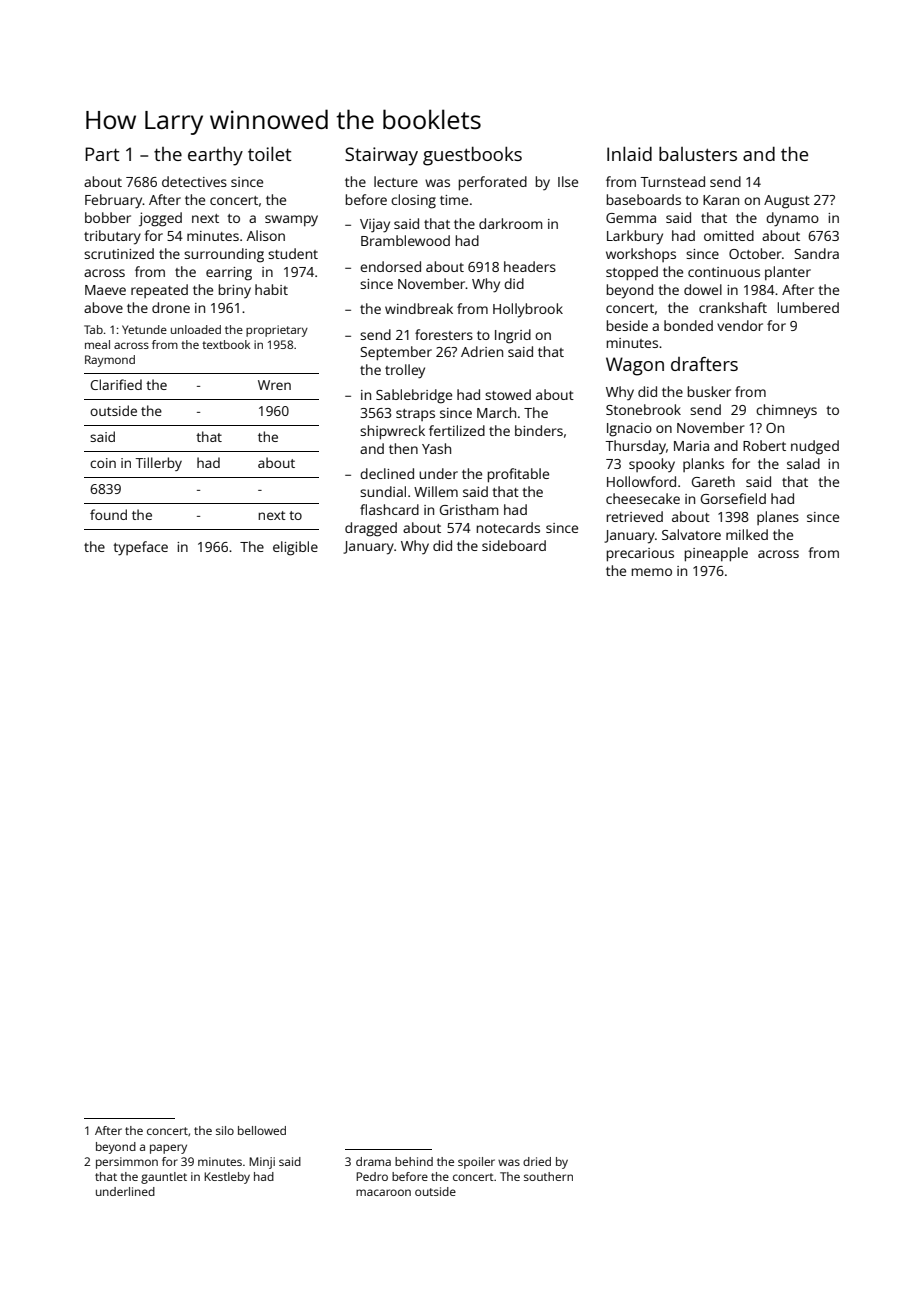 This screenshot has height=1308, width=924. What do you see at coordinates (537, 1161) in the screenshot?
I see `dried` at bounding box center [537, 1161].
